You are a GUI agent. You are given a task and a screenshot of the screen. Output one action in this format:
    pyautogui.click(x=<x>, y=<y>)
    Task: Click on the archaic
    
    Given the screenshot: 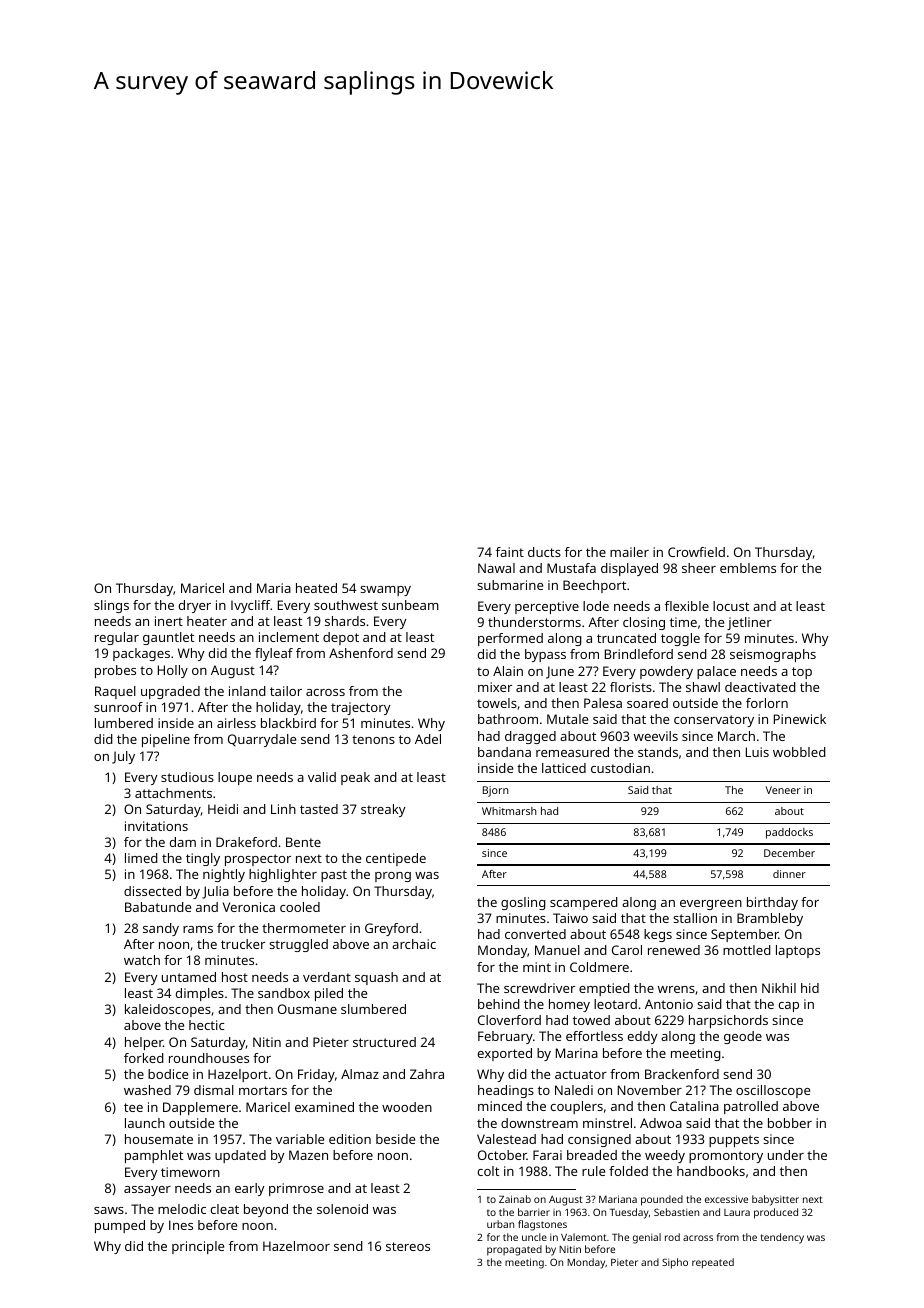 What is the action you would take?
    pyautogui.click(x=414, y=944)
